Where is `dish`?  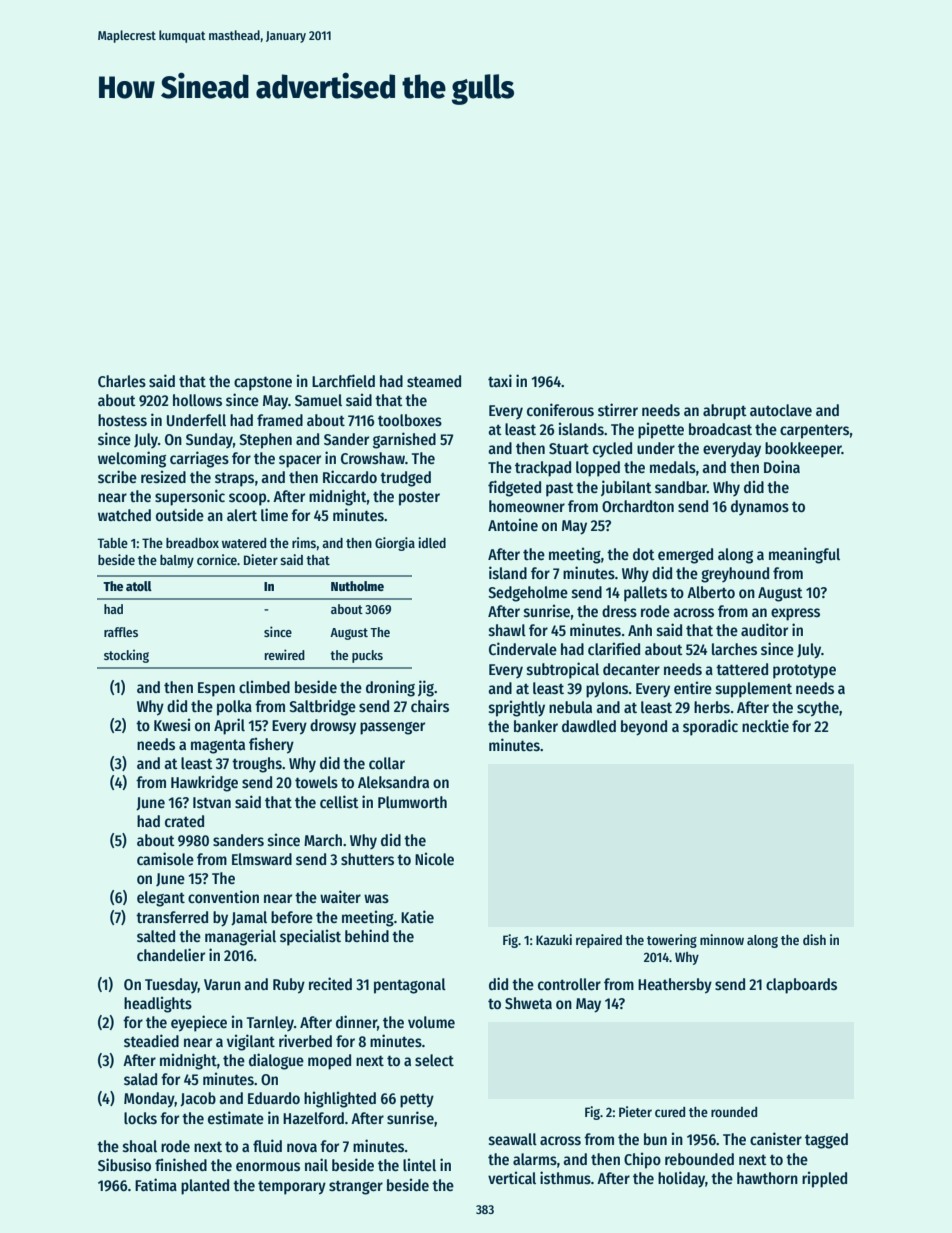 dish is located at coordinates (814, 939).
